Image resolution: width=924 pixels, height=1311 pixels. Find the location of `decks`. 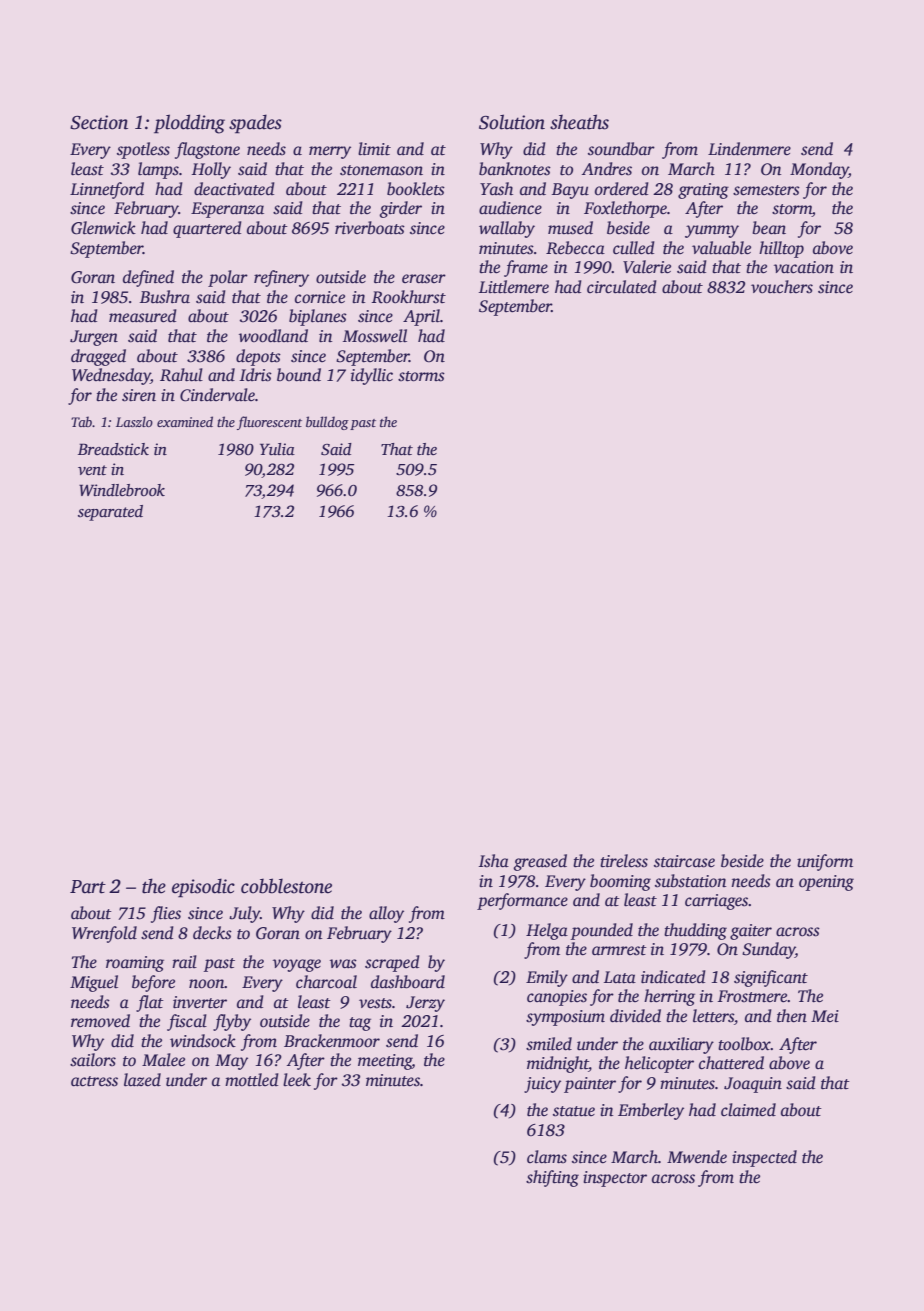

decks is located at coordinates (212, 933).
